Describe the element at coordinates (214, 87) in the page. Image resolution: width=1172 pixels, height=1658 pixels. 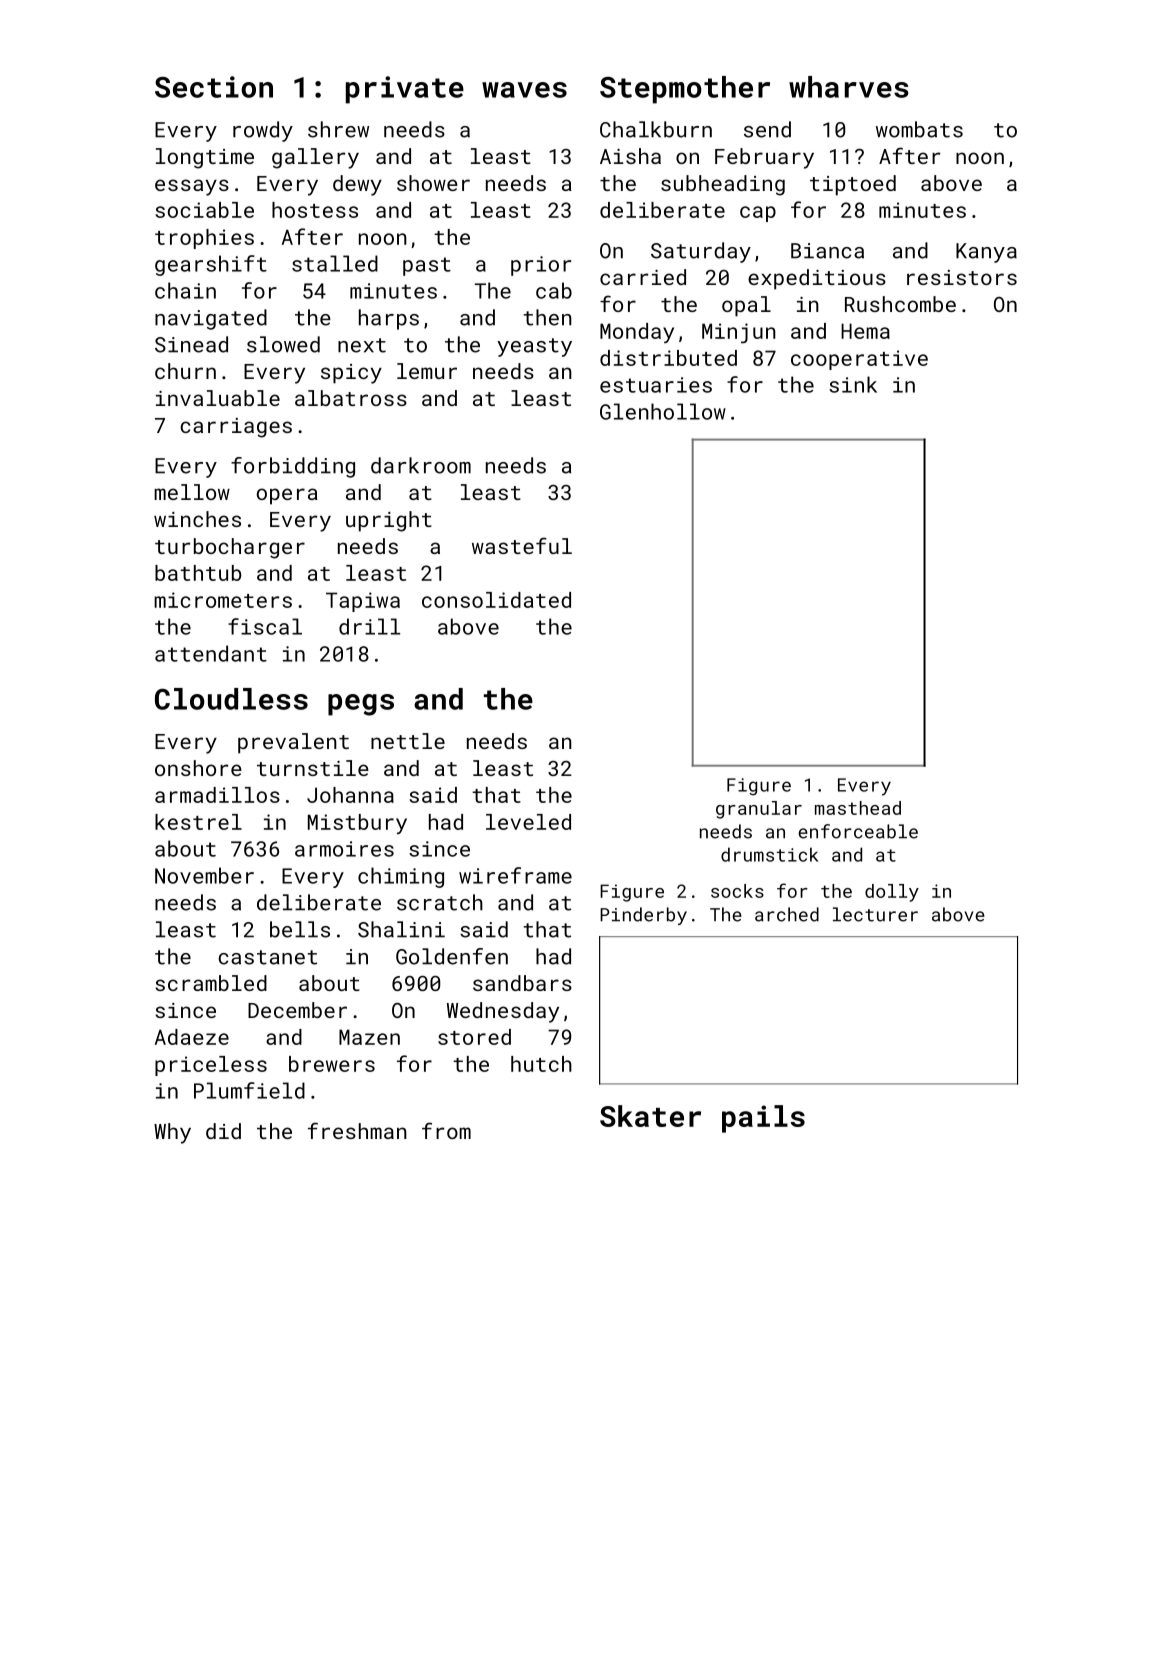
I see `Section` at that location.
